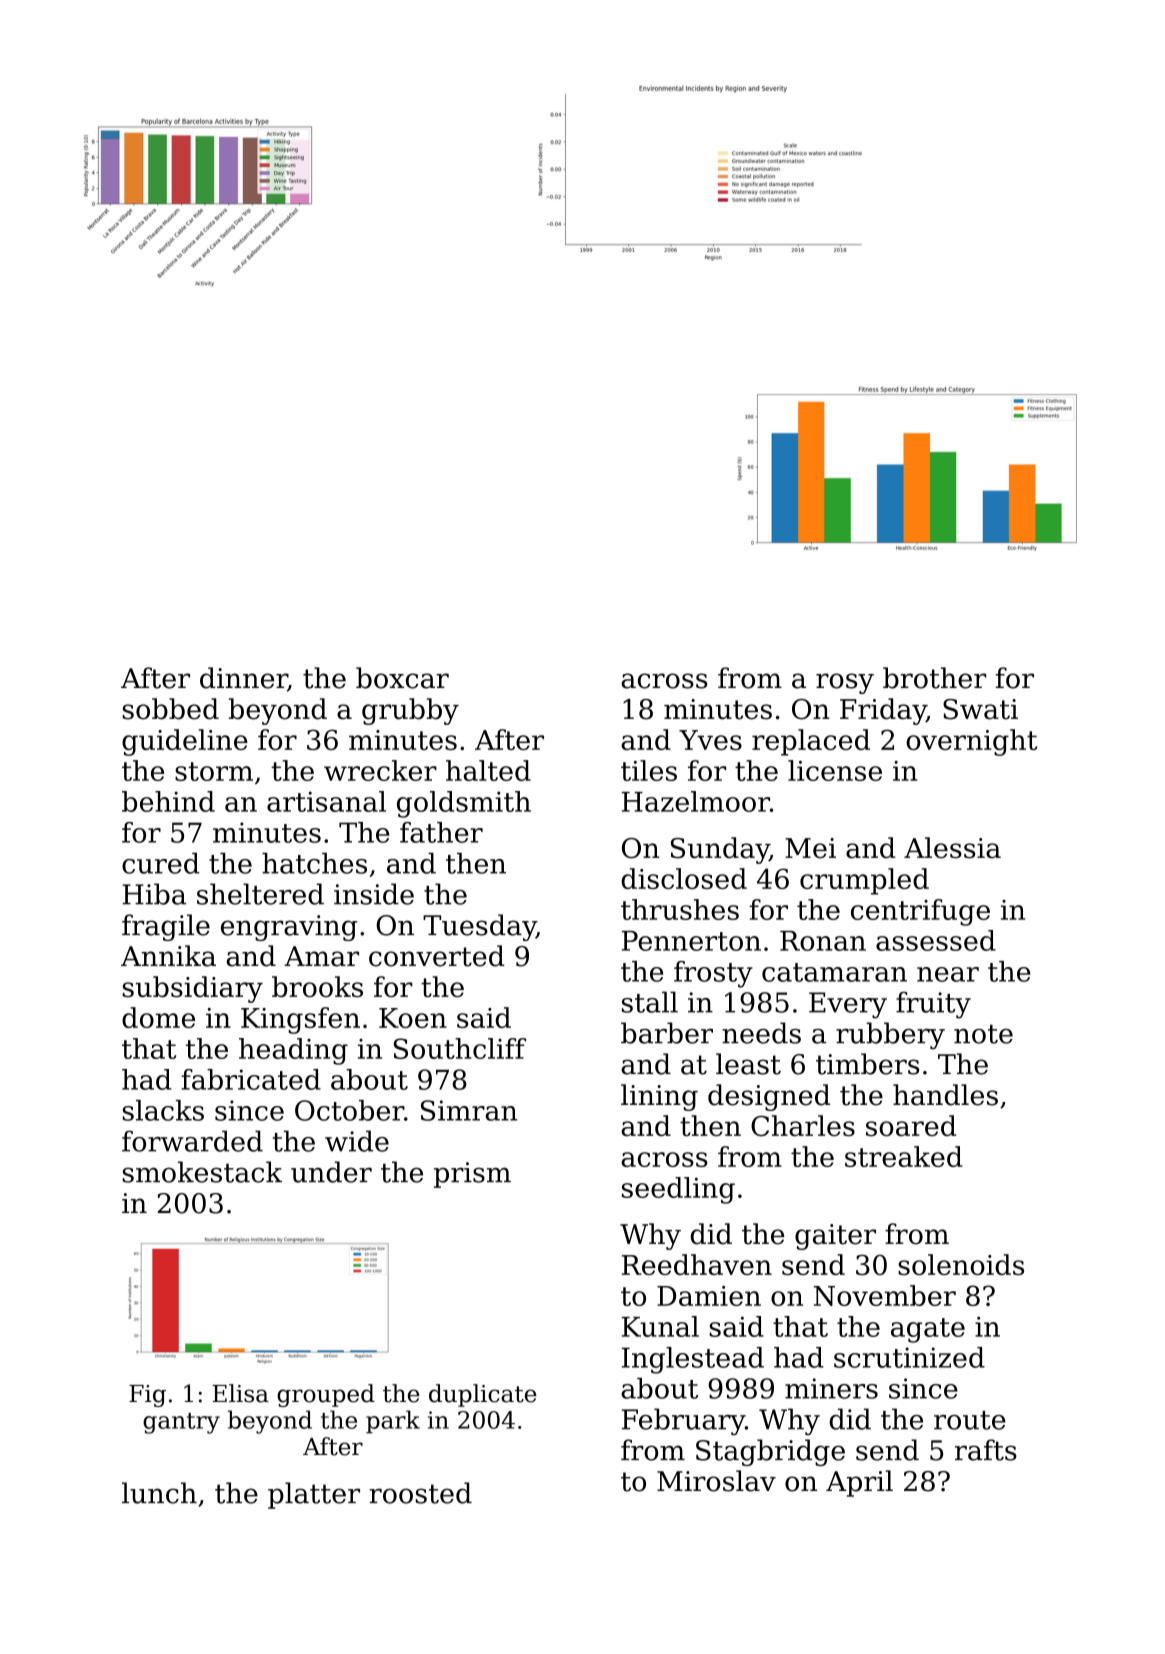 Image resolution: width=1165 pixels, height=1654 pixels. What do you see at coordinates (214, 771) in the screenshot?
I see `storm` at bounding box center [214, 771].
